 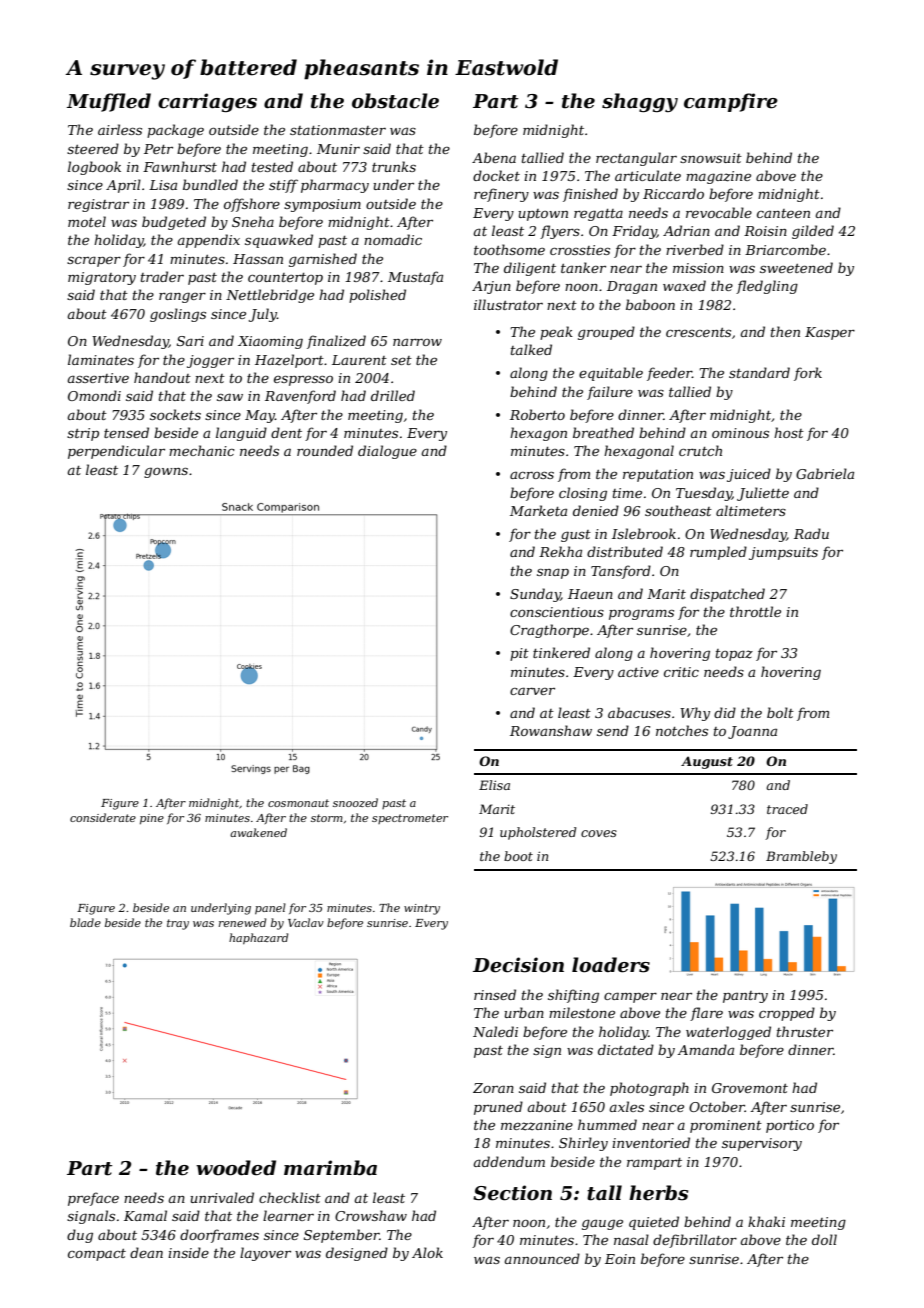 I want to click on Muffled, so click(x=109, y=102).
